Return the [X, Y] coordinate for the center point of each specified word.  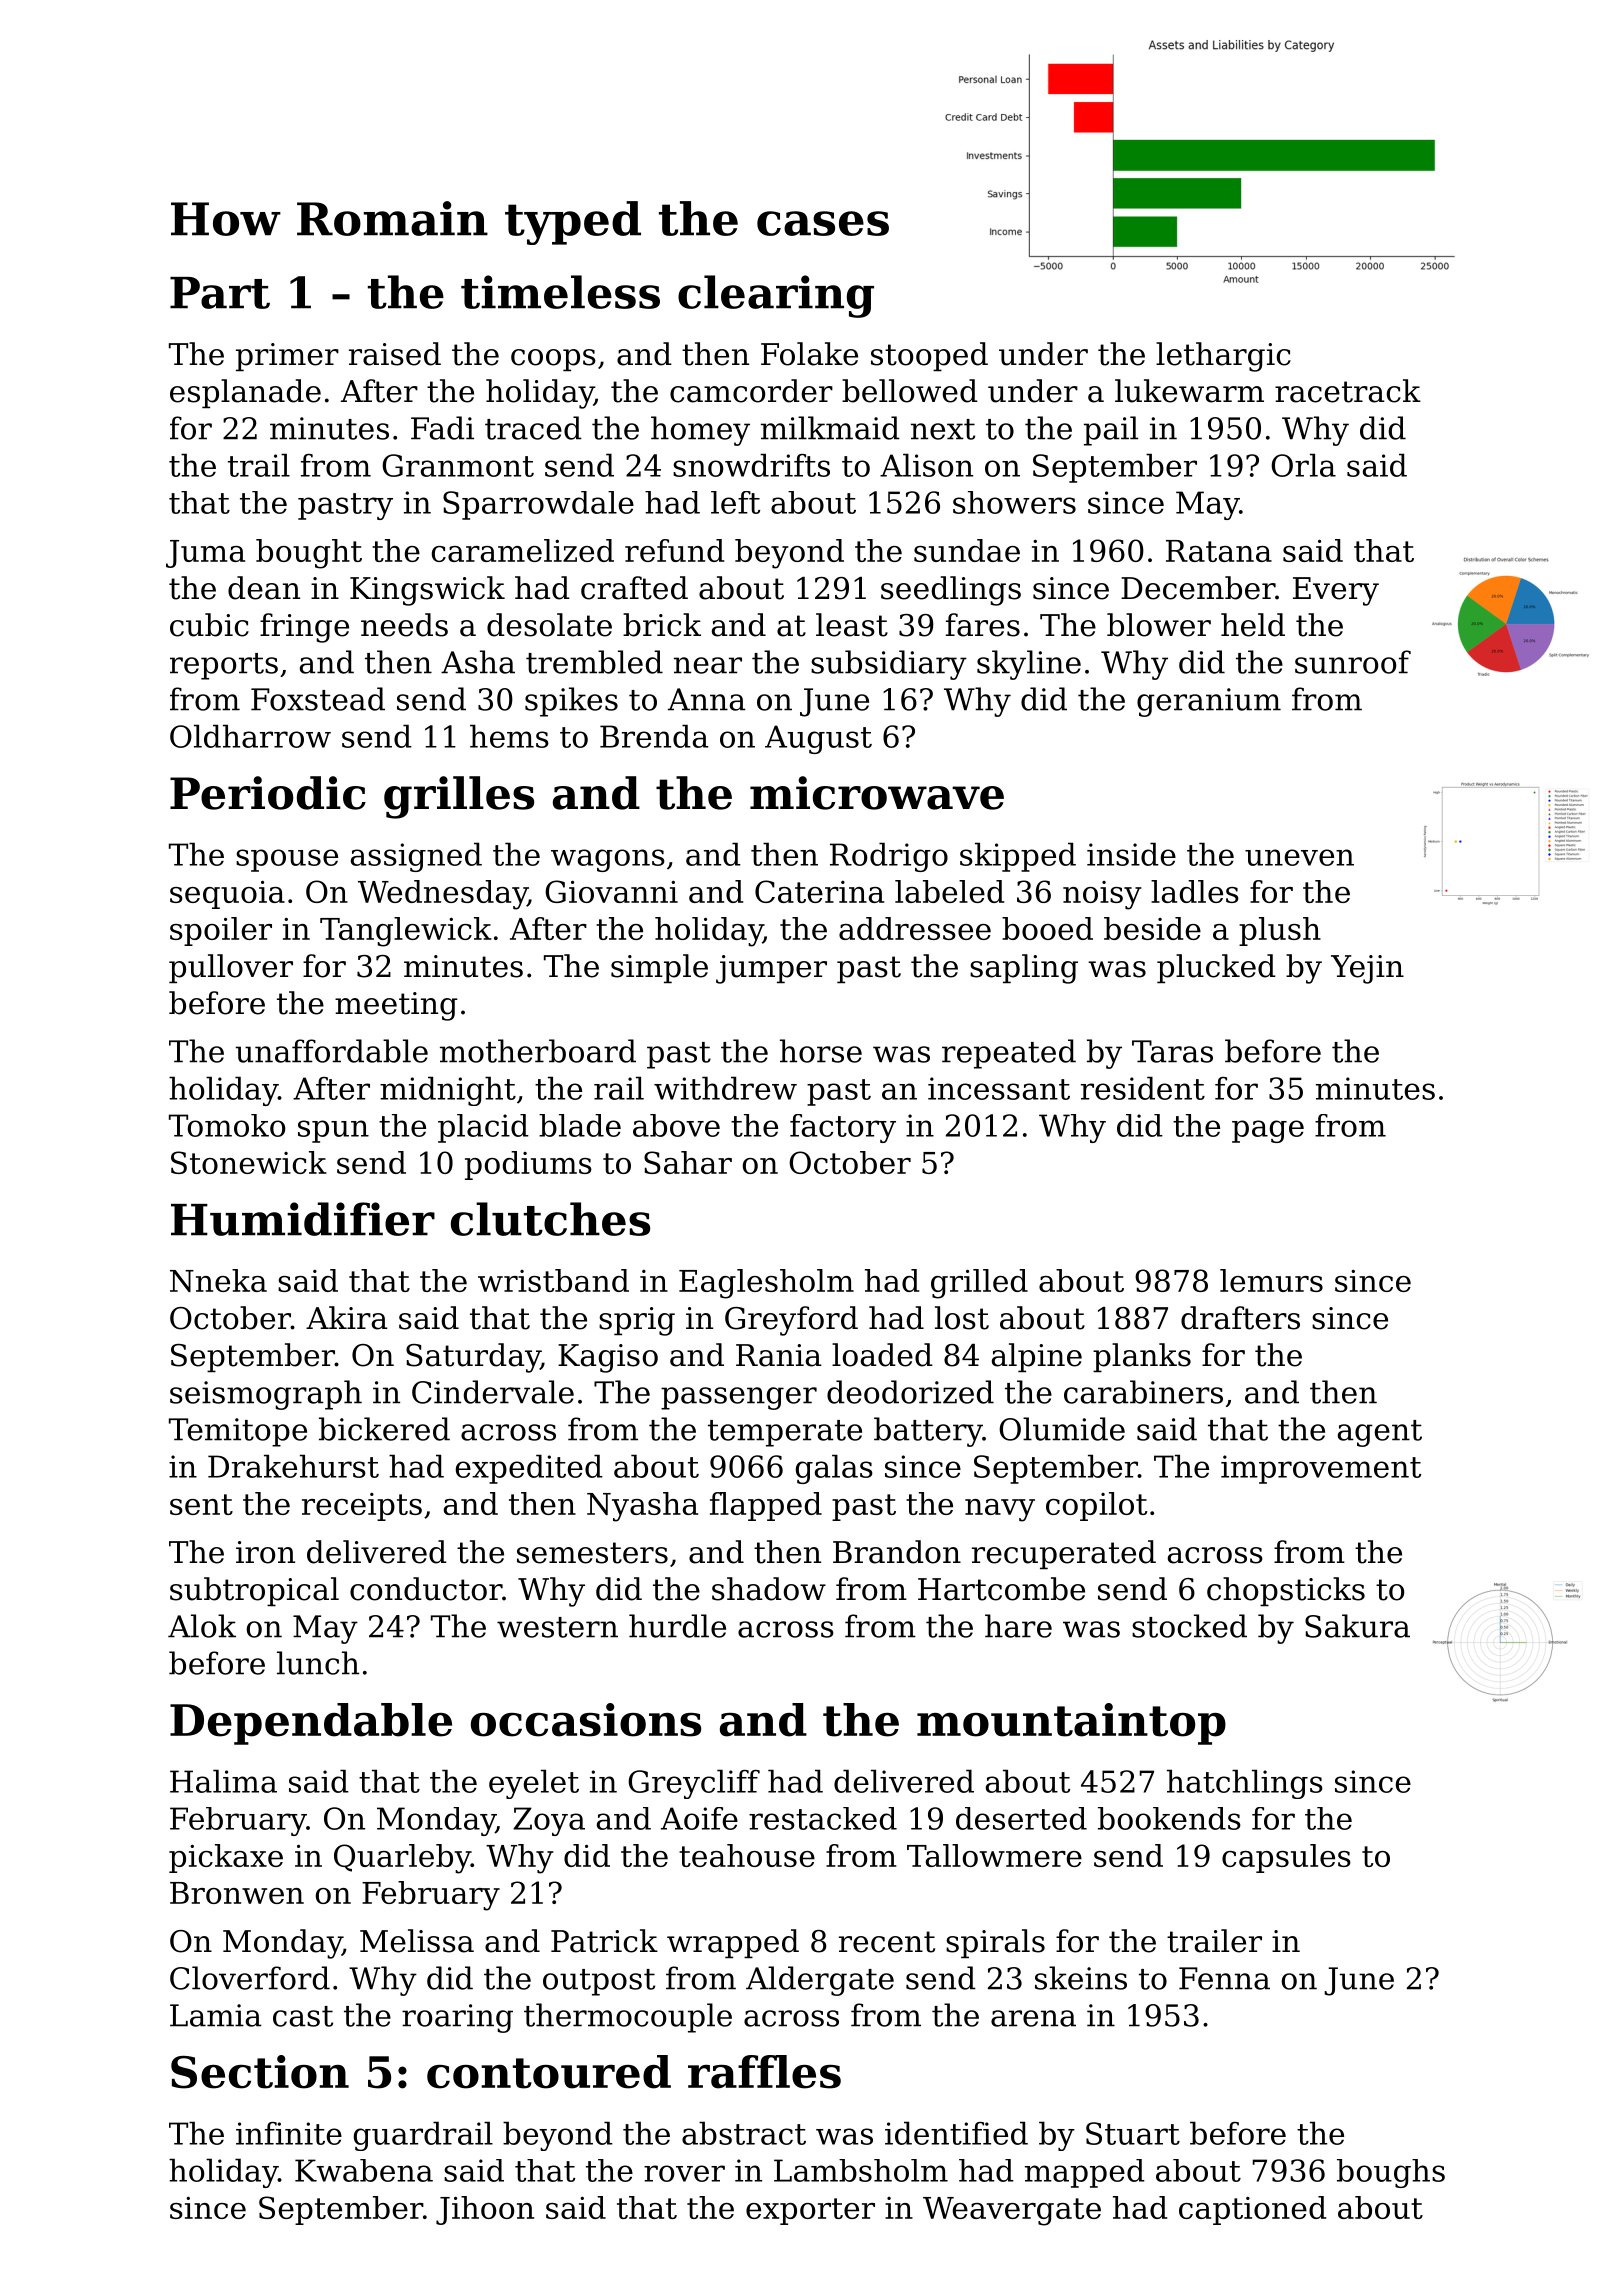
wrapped [733, 1943]
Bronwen [237, 1893]
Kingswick [427, 591]
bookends [1169, 1818]
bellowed [910, 391]
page [1268, 1131]
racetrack [1348, 391]
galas [834, 1469]
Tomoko [227, 1125]
